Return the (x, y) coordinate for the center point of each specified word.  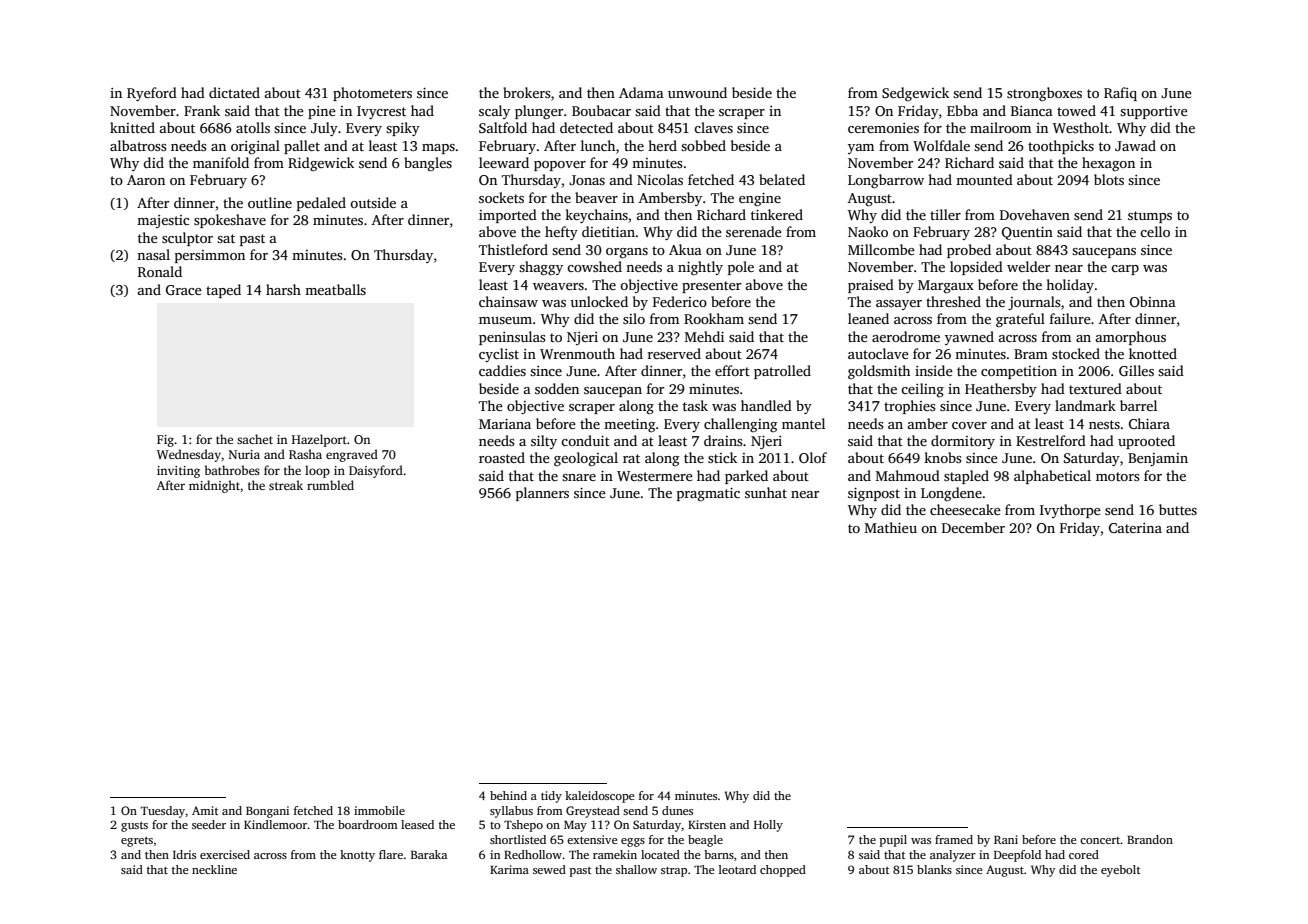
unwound (697, 92)
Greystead (593, 812)
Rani (1006, 839)
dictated (234, 92)
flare (391, 854)
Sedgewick (915, 94)
